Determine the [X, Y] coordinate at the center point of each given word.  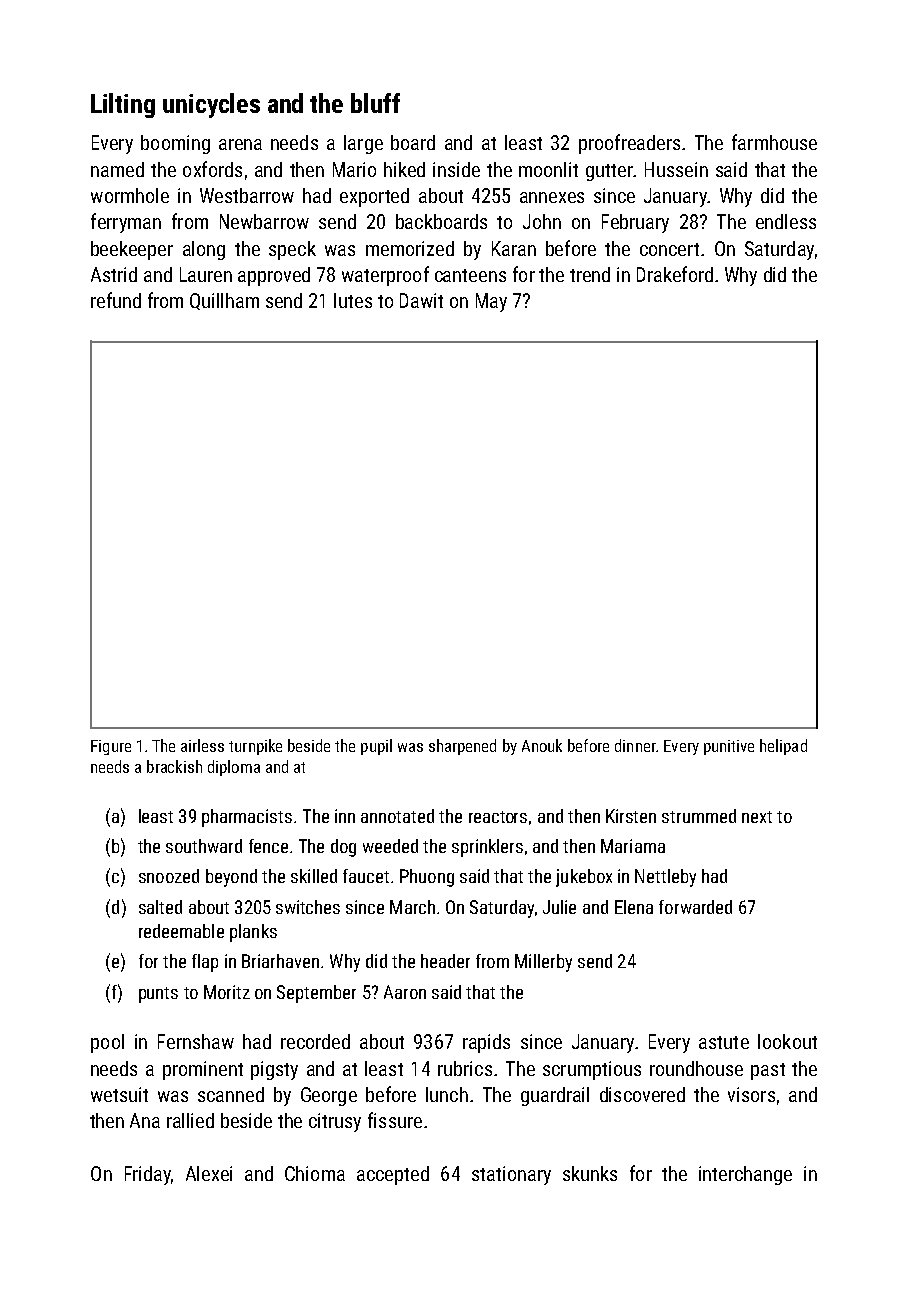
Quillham [224, 301]
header [445, 961]
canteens [470, 275]
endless [786, 221]
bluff [375, 103]
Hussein [676, 169]
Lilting [123, 105]
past [768, 1071]
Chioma [315, 1173]
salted [160, 907]
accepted [393, 1175]
